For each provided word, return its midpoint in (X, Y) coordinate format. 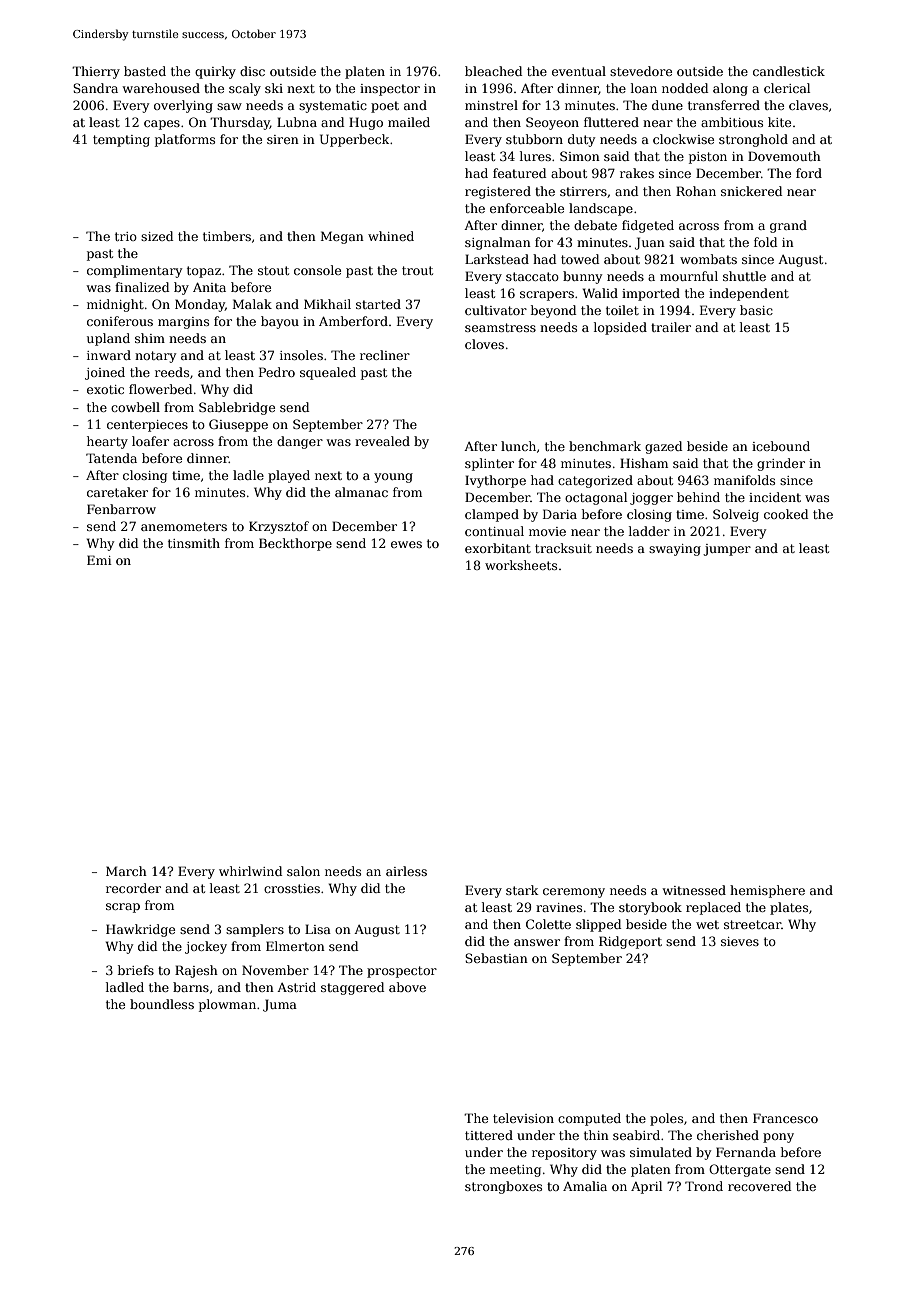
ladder (649, 531)
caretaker (117, 492)
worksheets (521, 565)
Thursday (240, 123)
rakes (637, 173)
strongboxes (503, 1187)
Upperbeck (355, 140)
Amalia (585, 1186)
